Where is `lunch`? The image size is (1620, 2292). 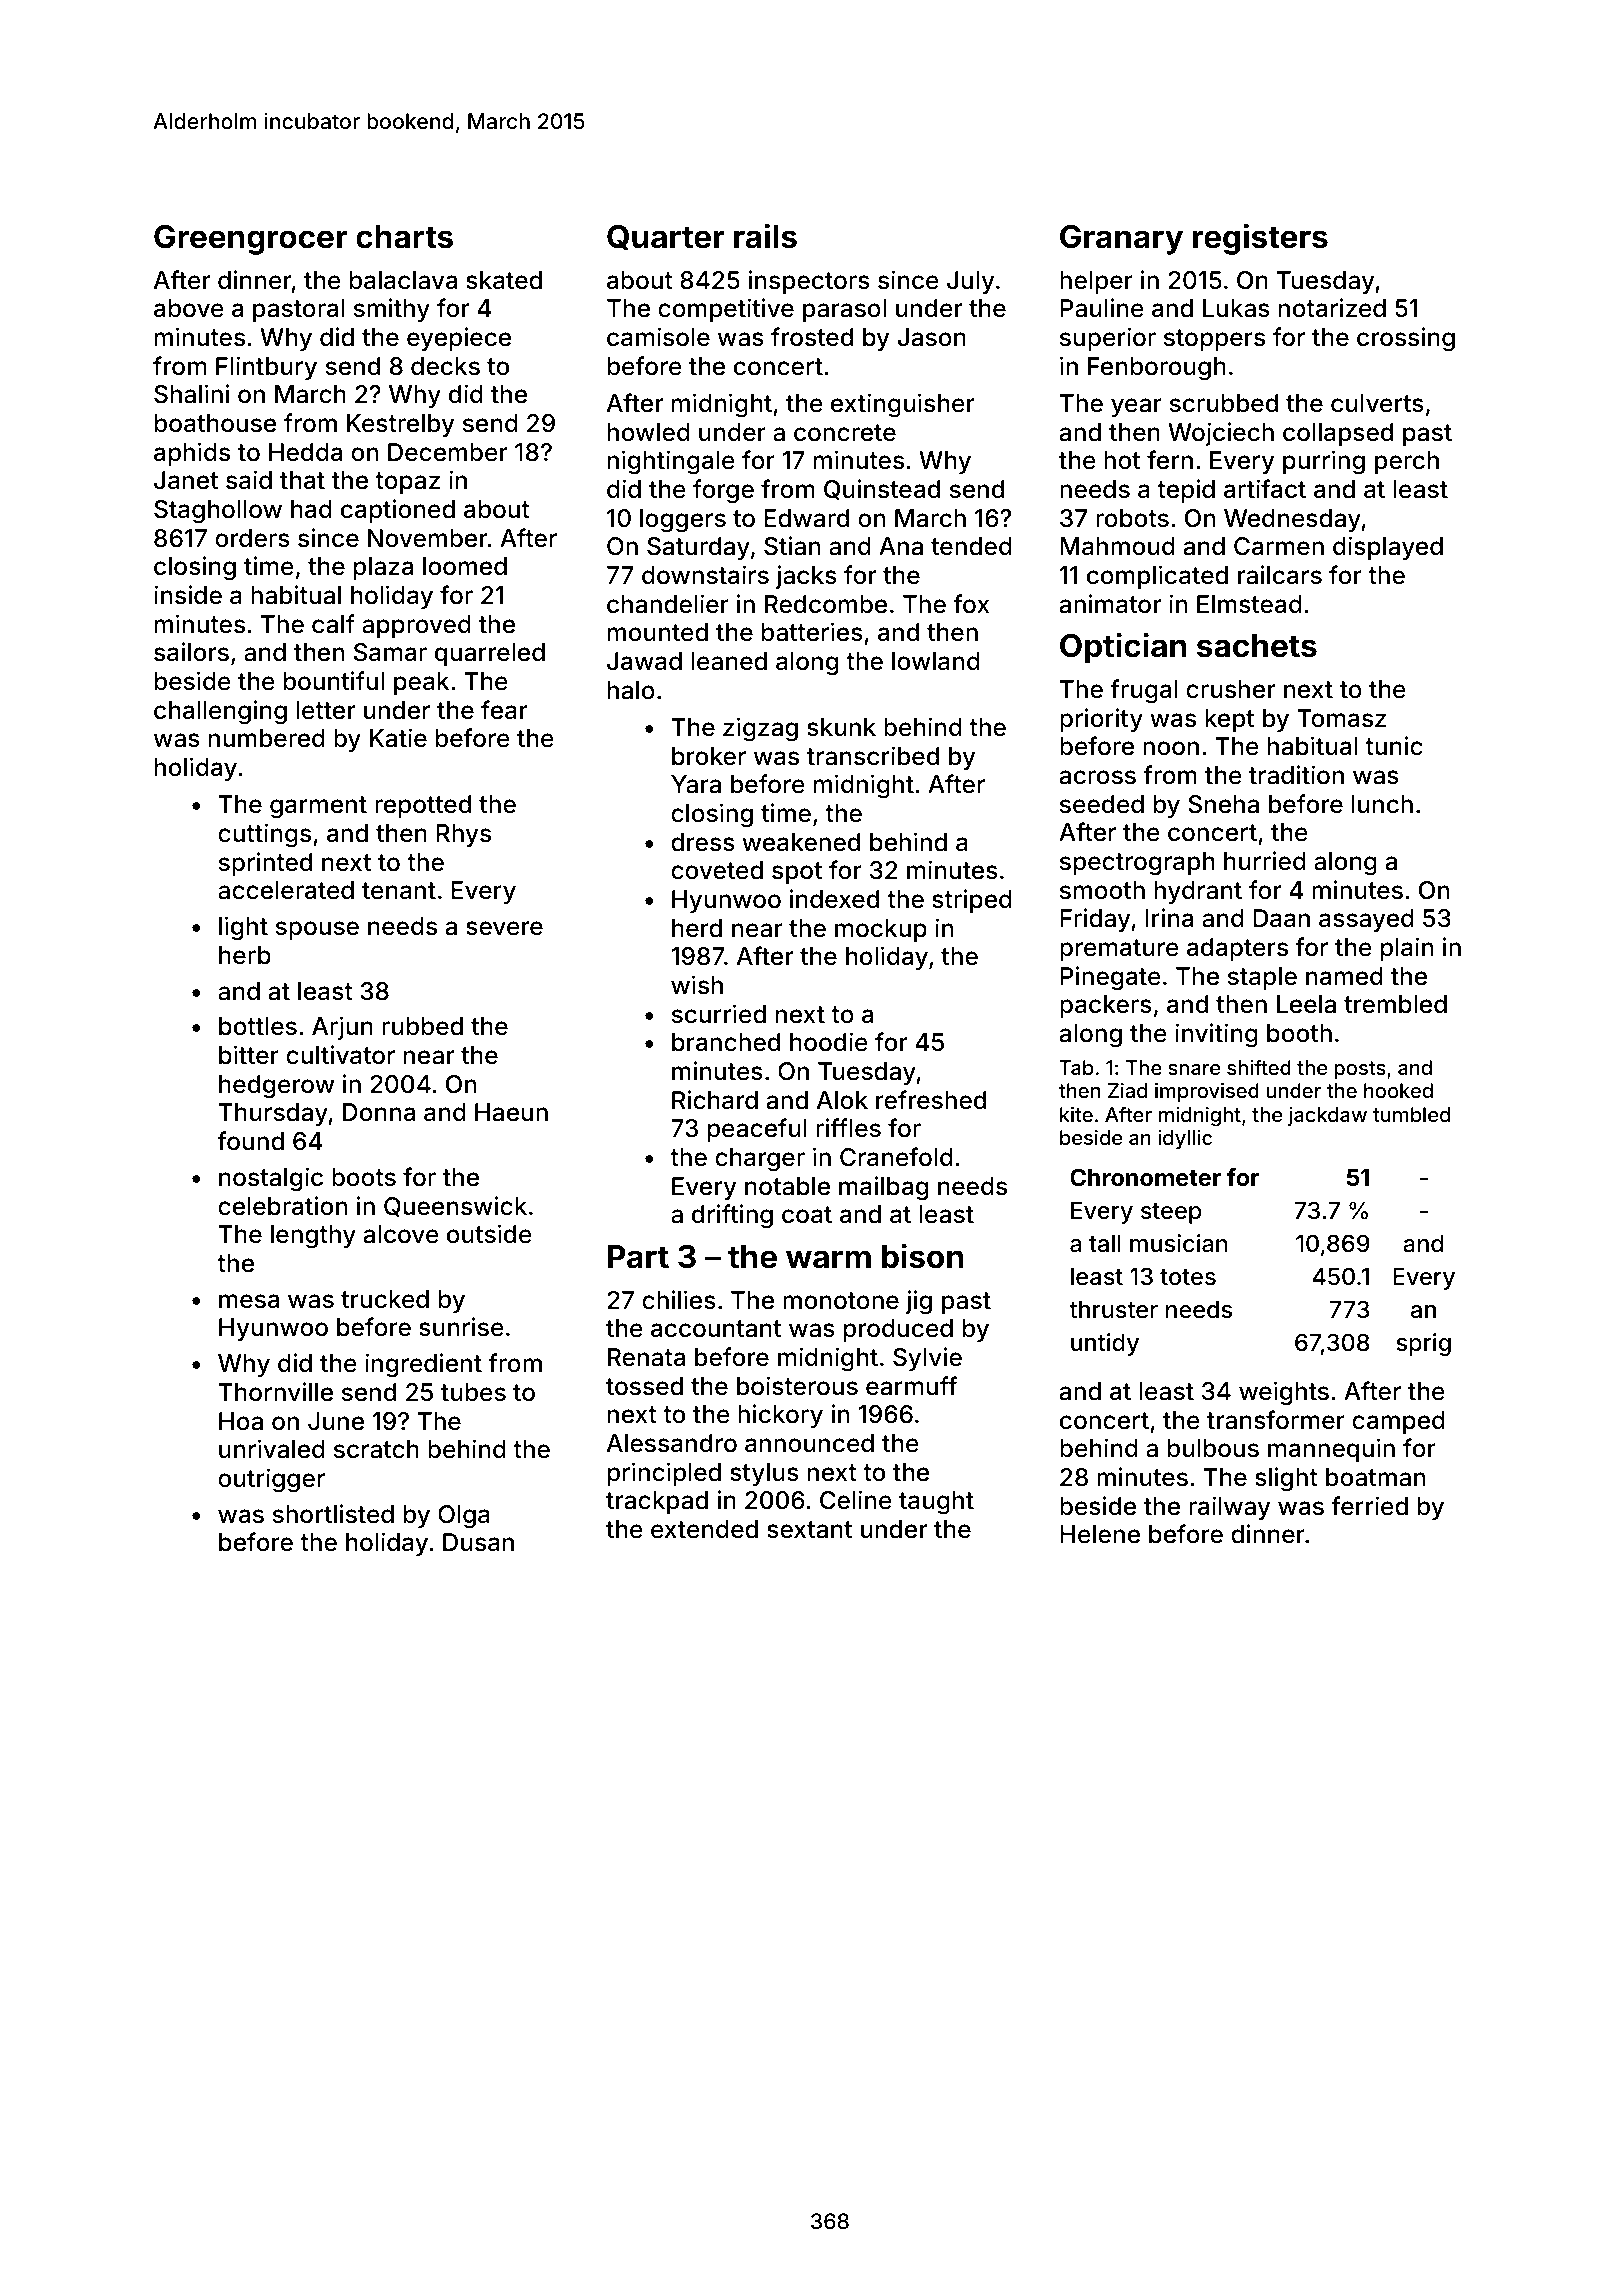
lunch is located at coordinates (1382, 804).
